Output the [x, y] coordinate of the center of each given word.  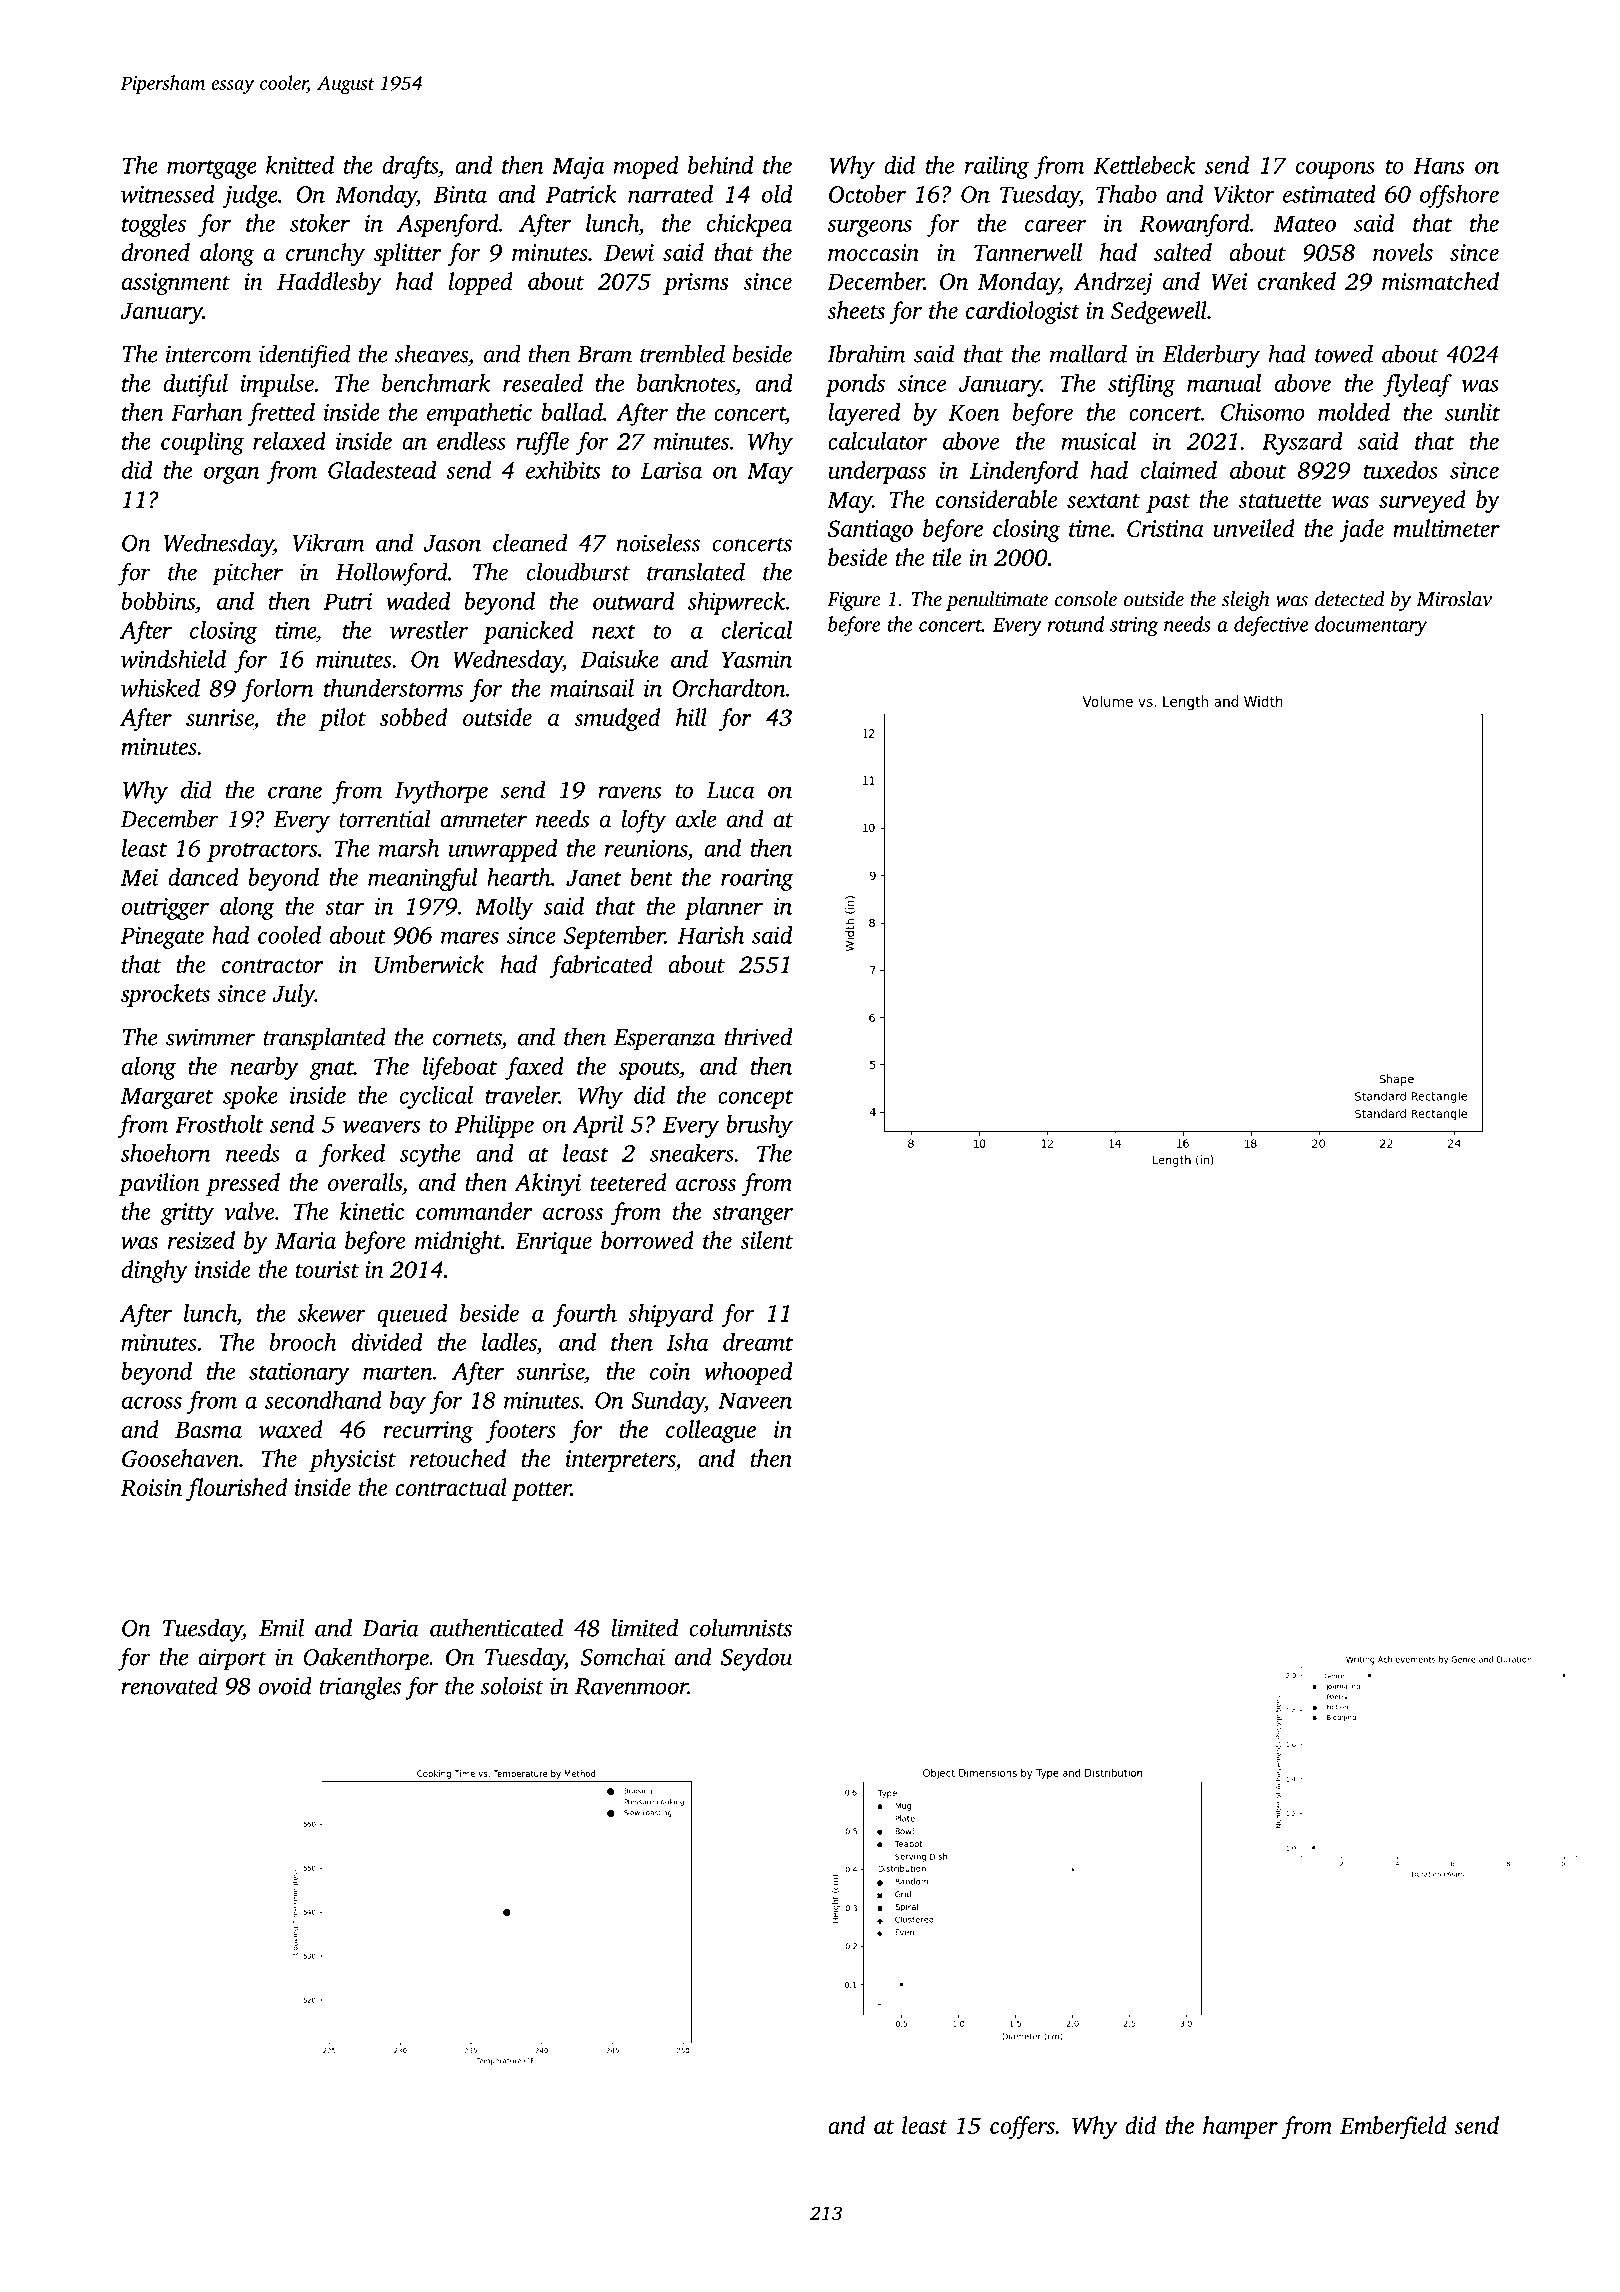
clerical [757, 630]
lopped [481, 283]
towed [1344, 353]
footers [521, 1431]
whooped [748, 1373]
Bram [604, 354]
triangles [360, 1688]
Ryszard [1302, 443]
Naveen [755, 1401]
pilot [342, 719]
